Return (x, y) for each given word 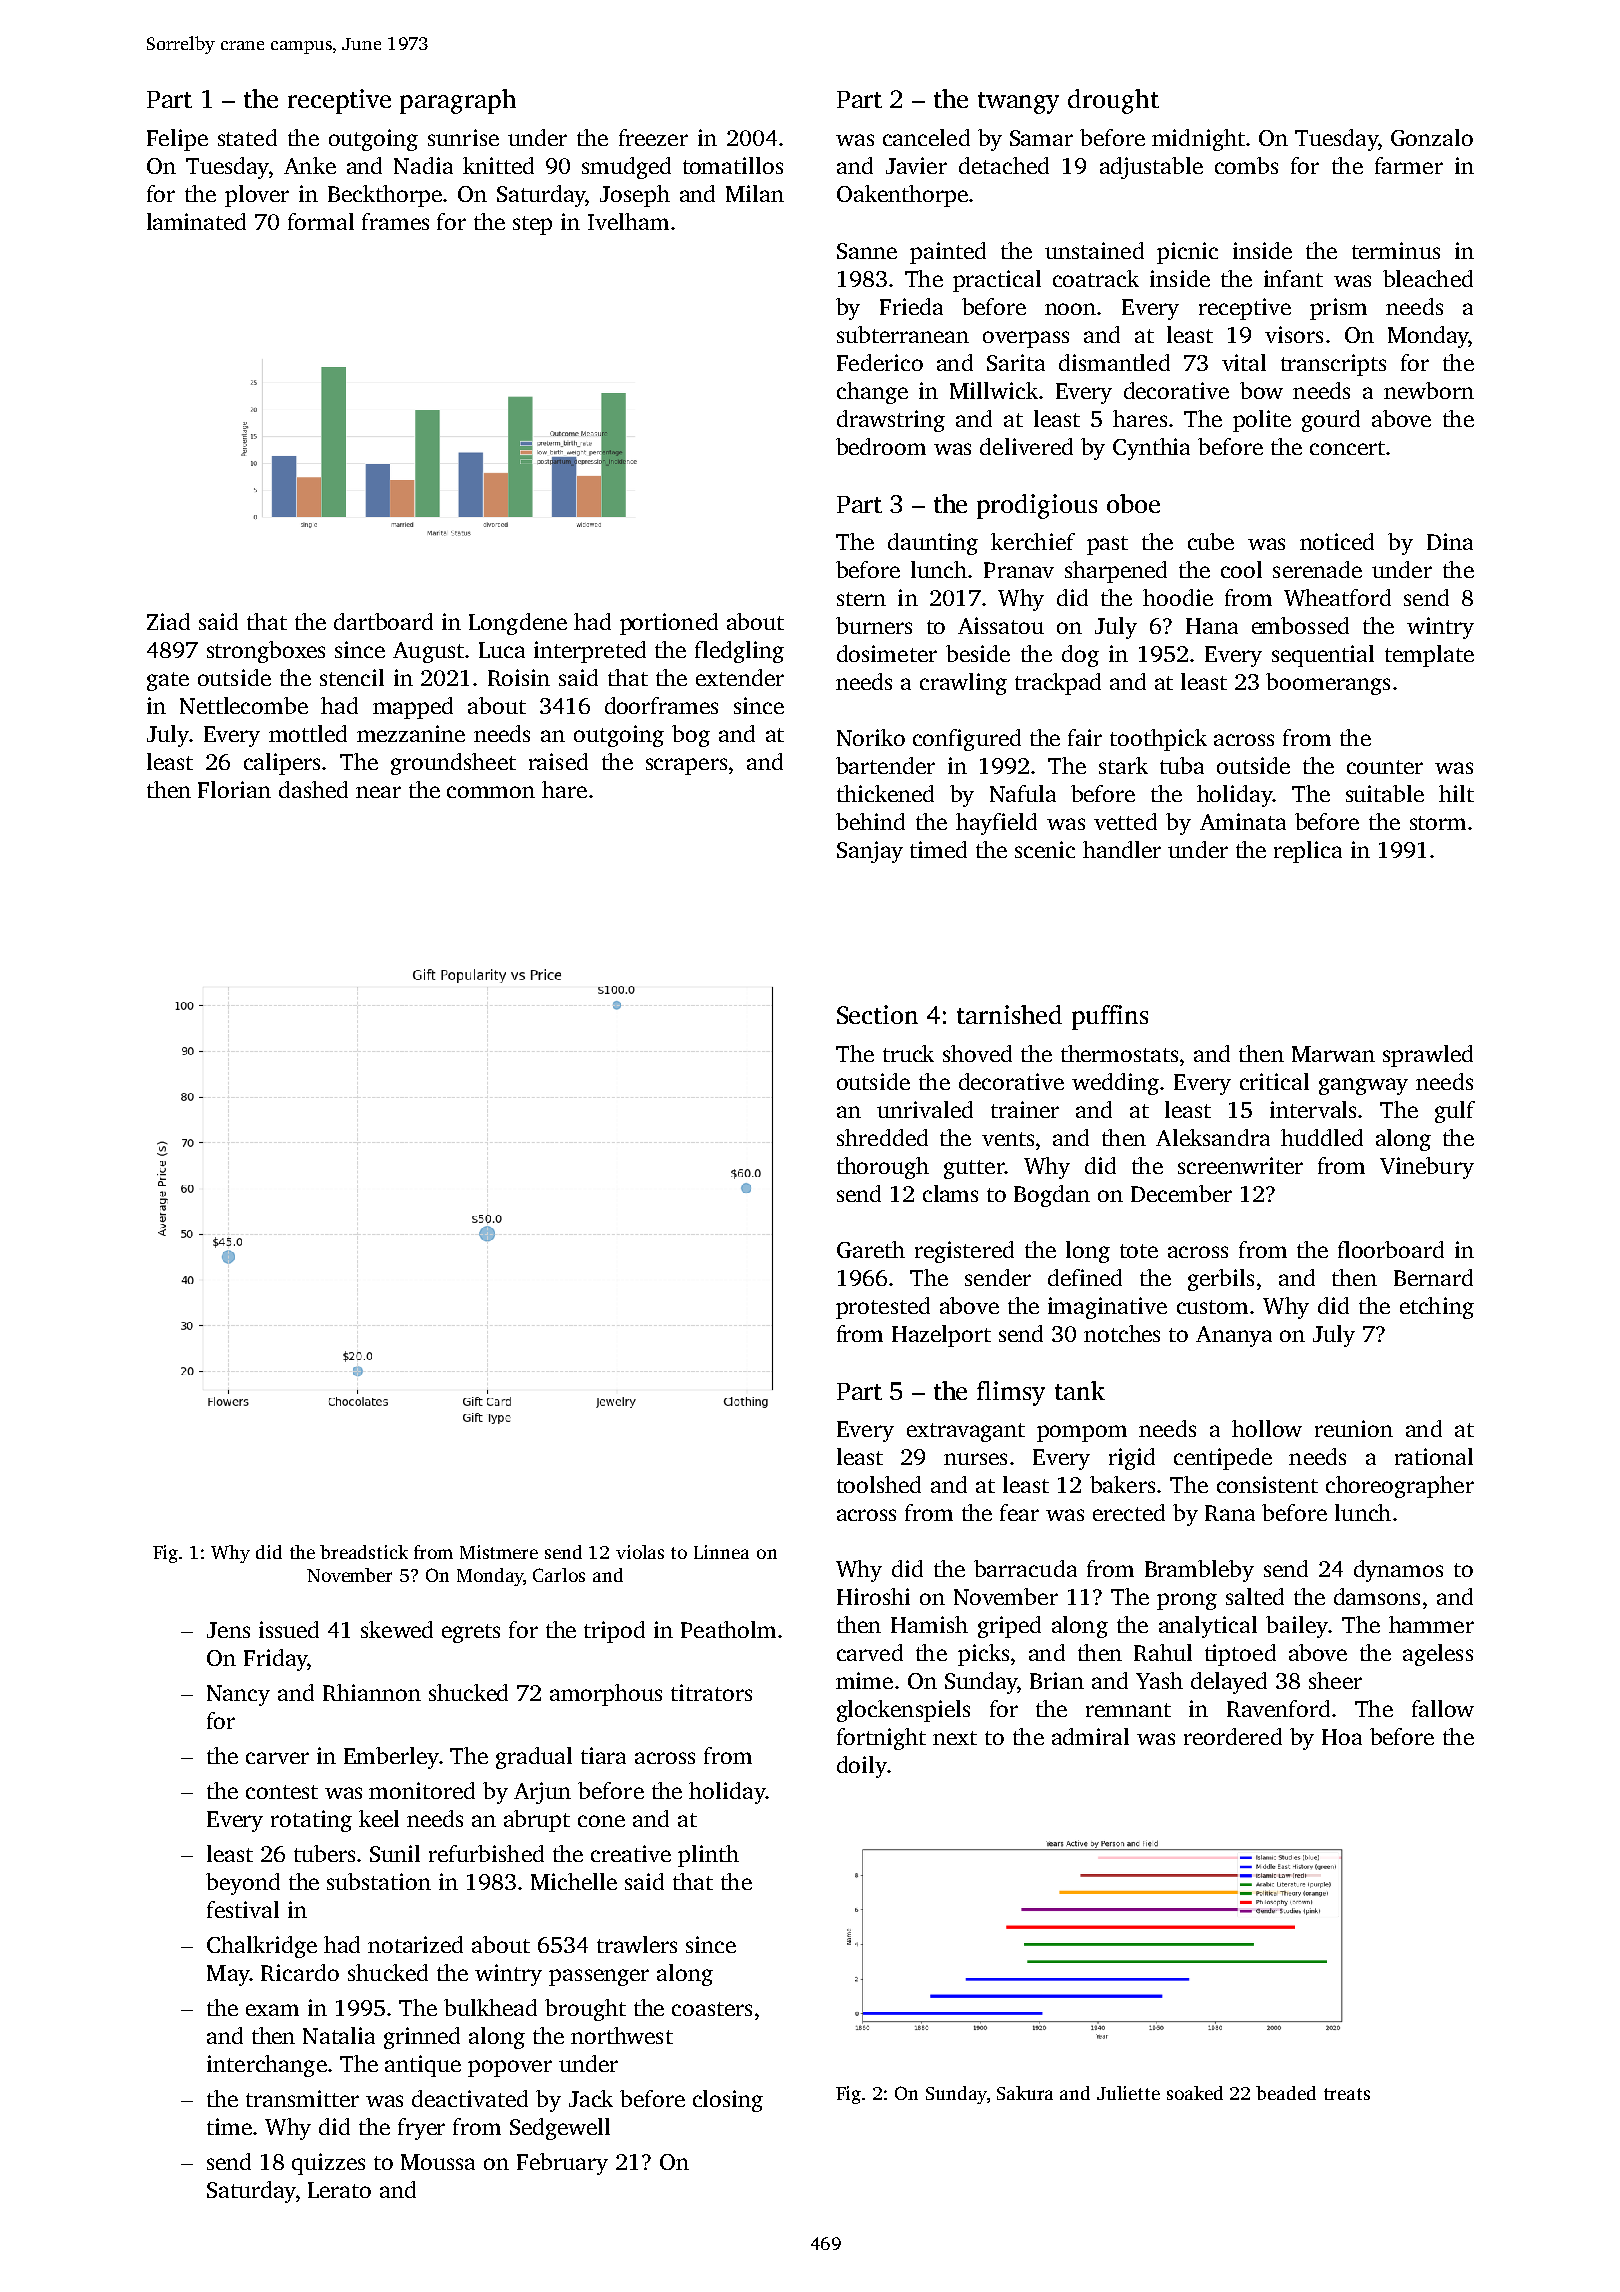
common (491, 792)
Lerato (339, 2190)
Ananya (1234, 1336)
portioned (669, 624)
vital (1244, 362)
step (532, 225)
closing (728, 2101)
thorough (883, 1168)
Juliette (1128, 2093)
